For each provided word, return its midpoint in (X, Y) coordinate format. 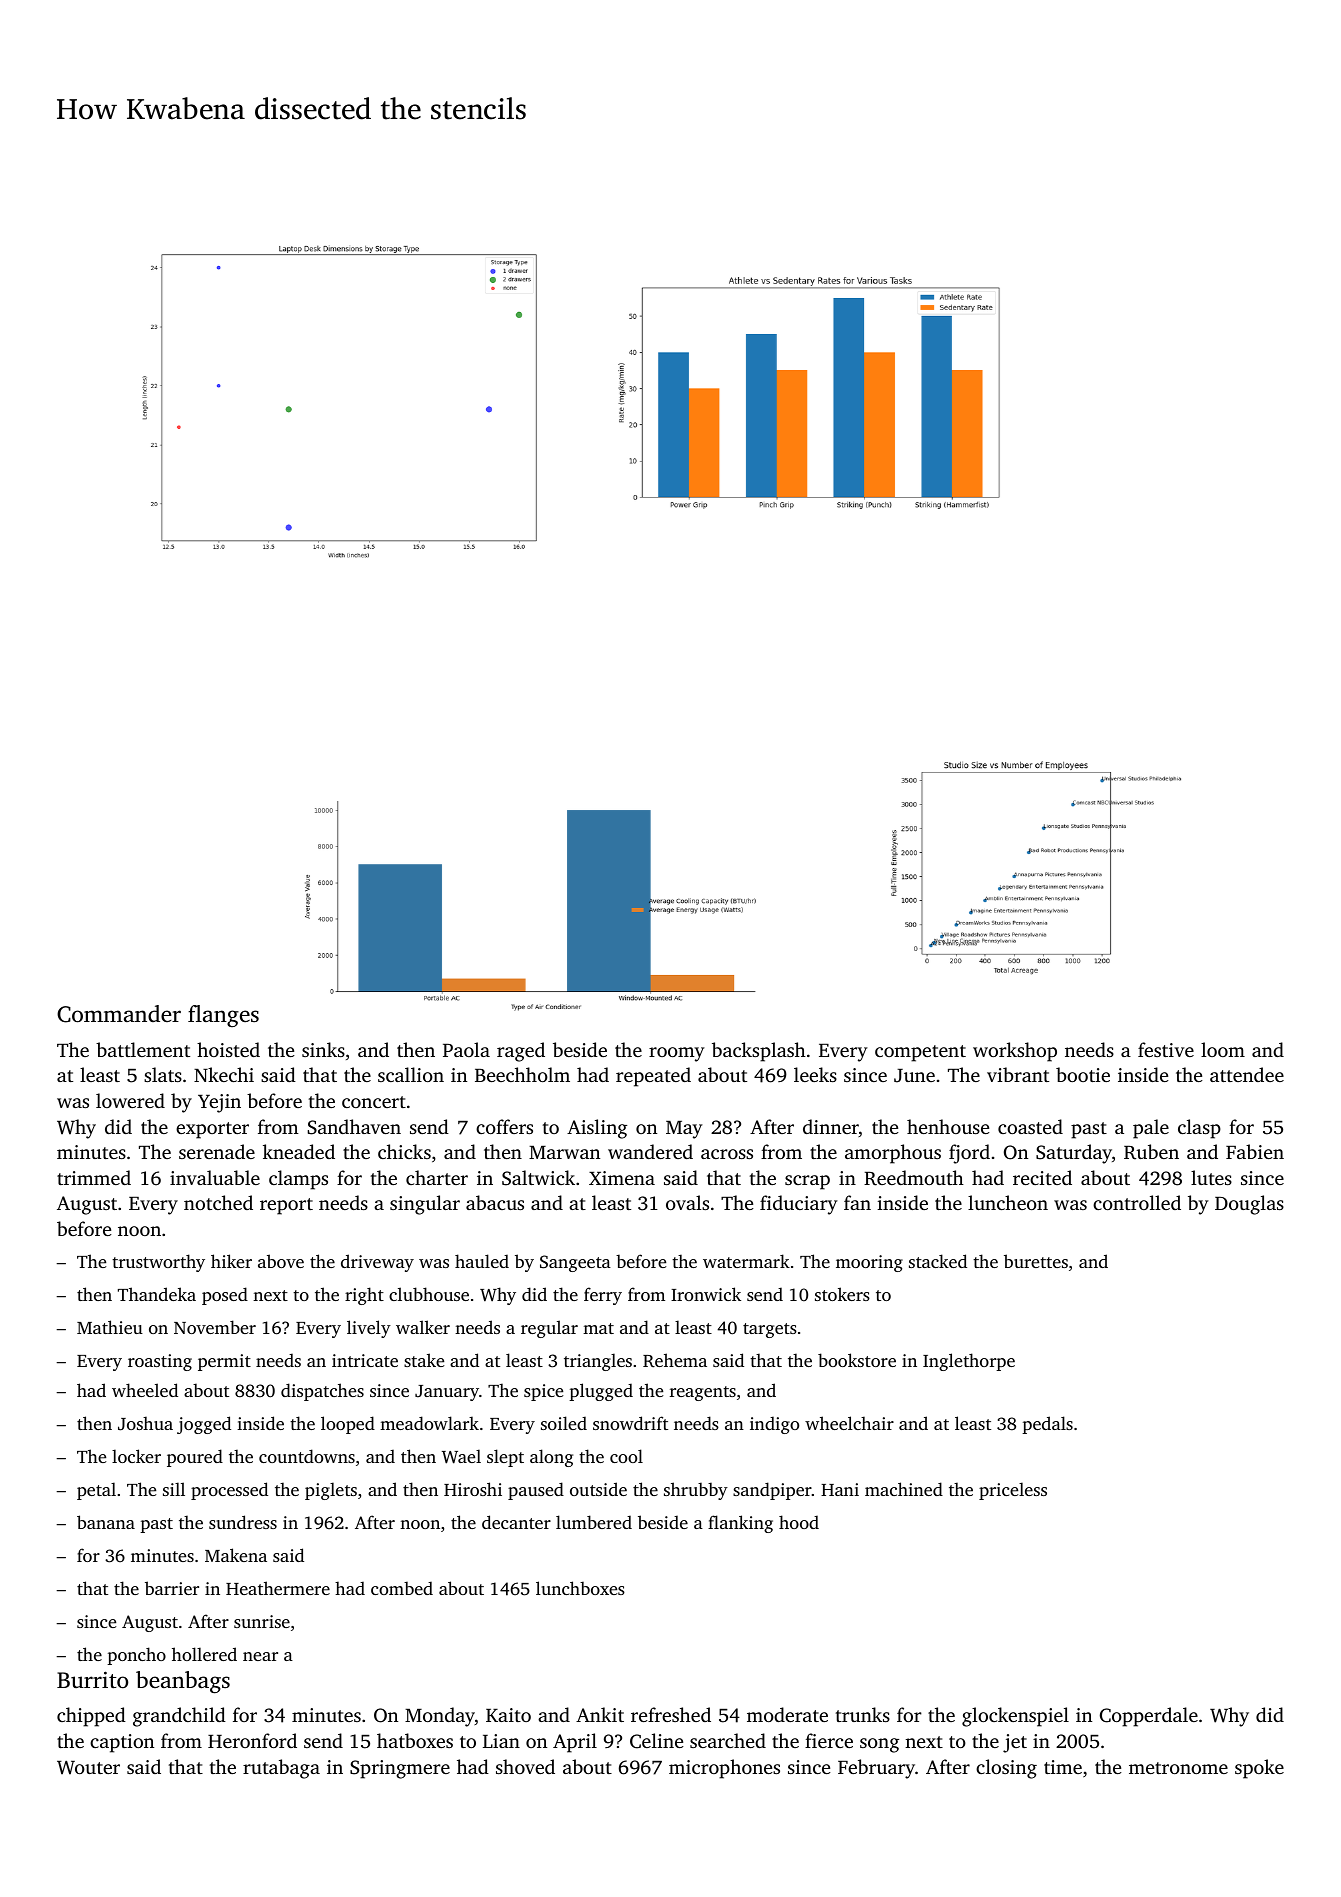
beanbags (183, 1682)
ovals (687, 1202)
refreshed (671, 1714)
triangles (598, 1362)
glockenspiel (1015, 1717)
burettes (1036, 1261)
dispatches (322, 1392)
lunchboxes (580, 1588)
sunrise (262, 1621)
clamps (298, 1180)
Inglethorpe (969, 1362)
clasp (1199, 1129)
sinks (323, 1049)
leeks (815, 1074)
